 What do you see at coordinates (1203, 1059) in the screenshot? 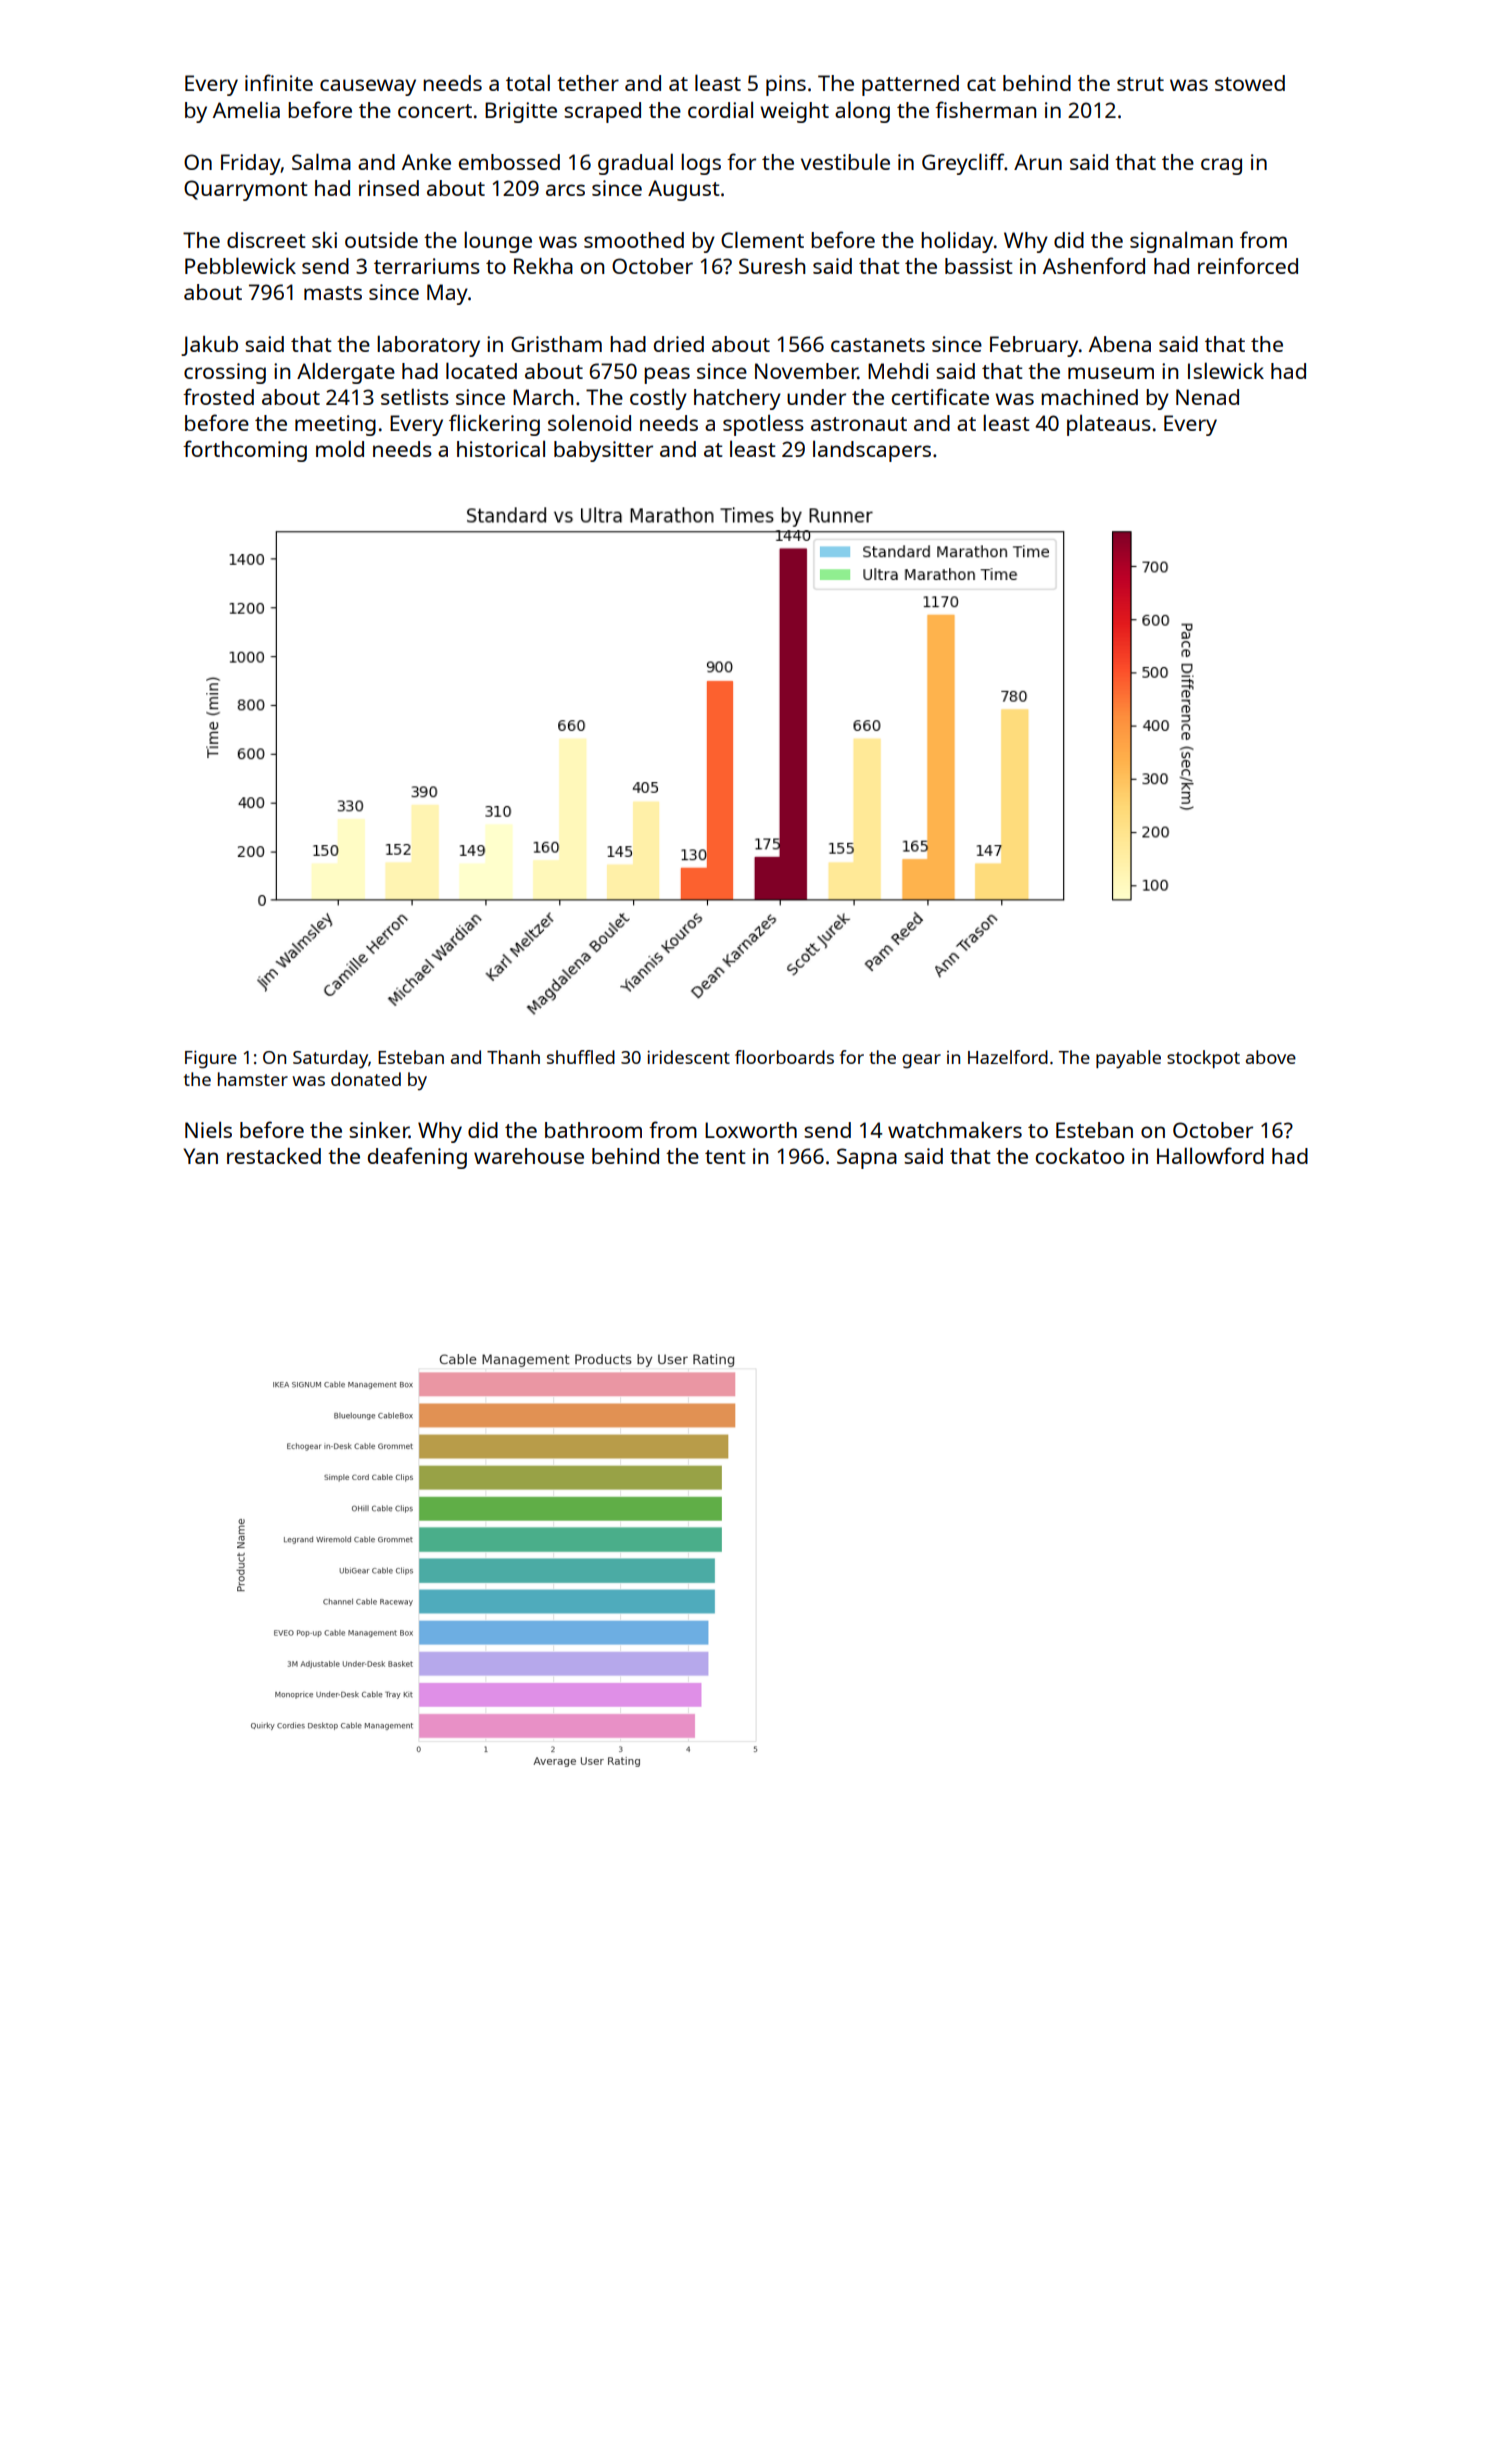
I see `stockpot` at bounding box center [1203, 1059].
